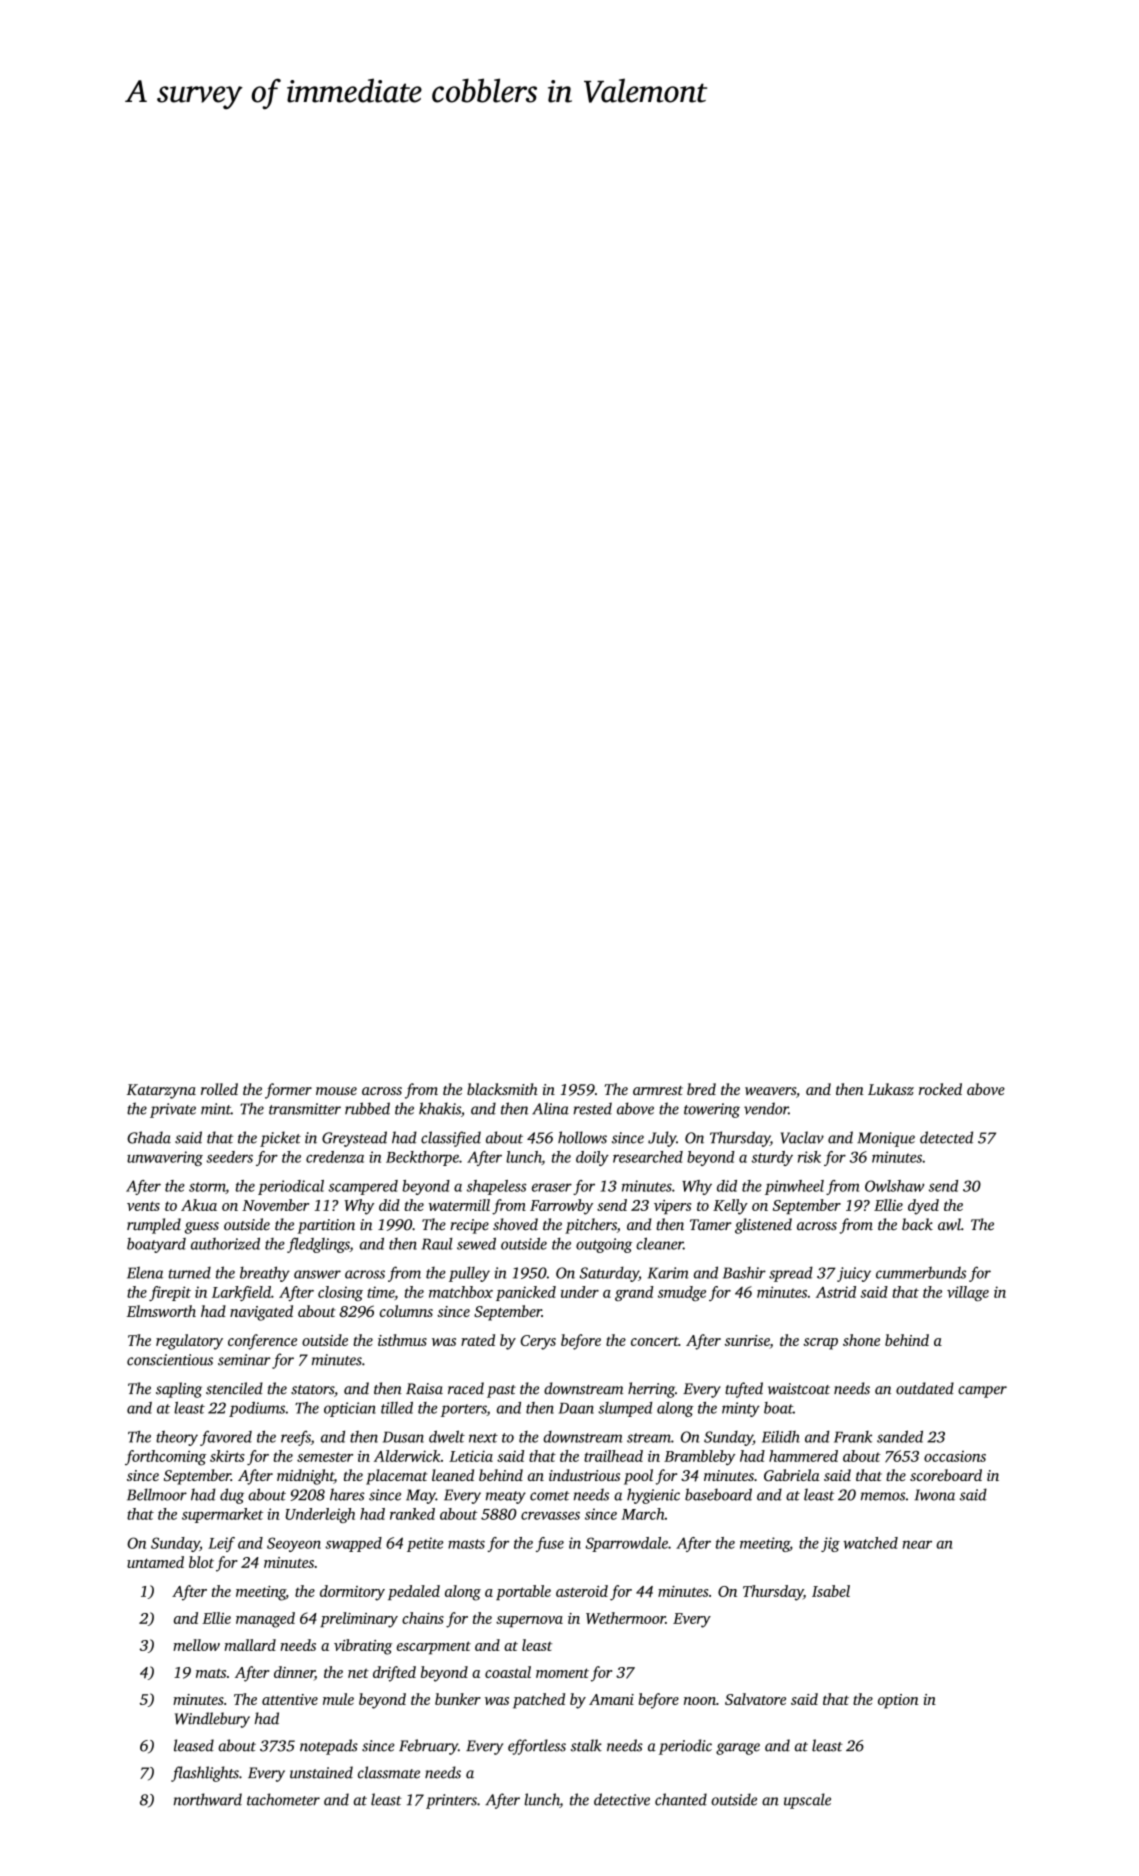  Describe the element at coordinates (925, 1388) in the screenshot. I see `outdated` at that location.
